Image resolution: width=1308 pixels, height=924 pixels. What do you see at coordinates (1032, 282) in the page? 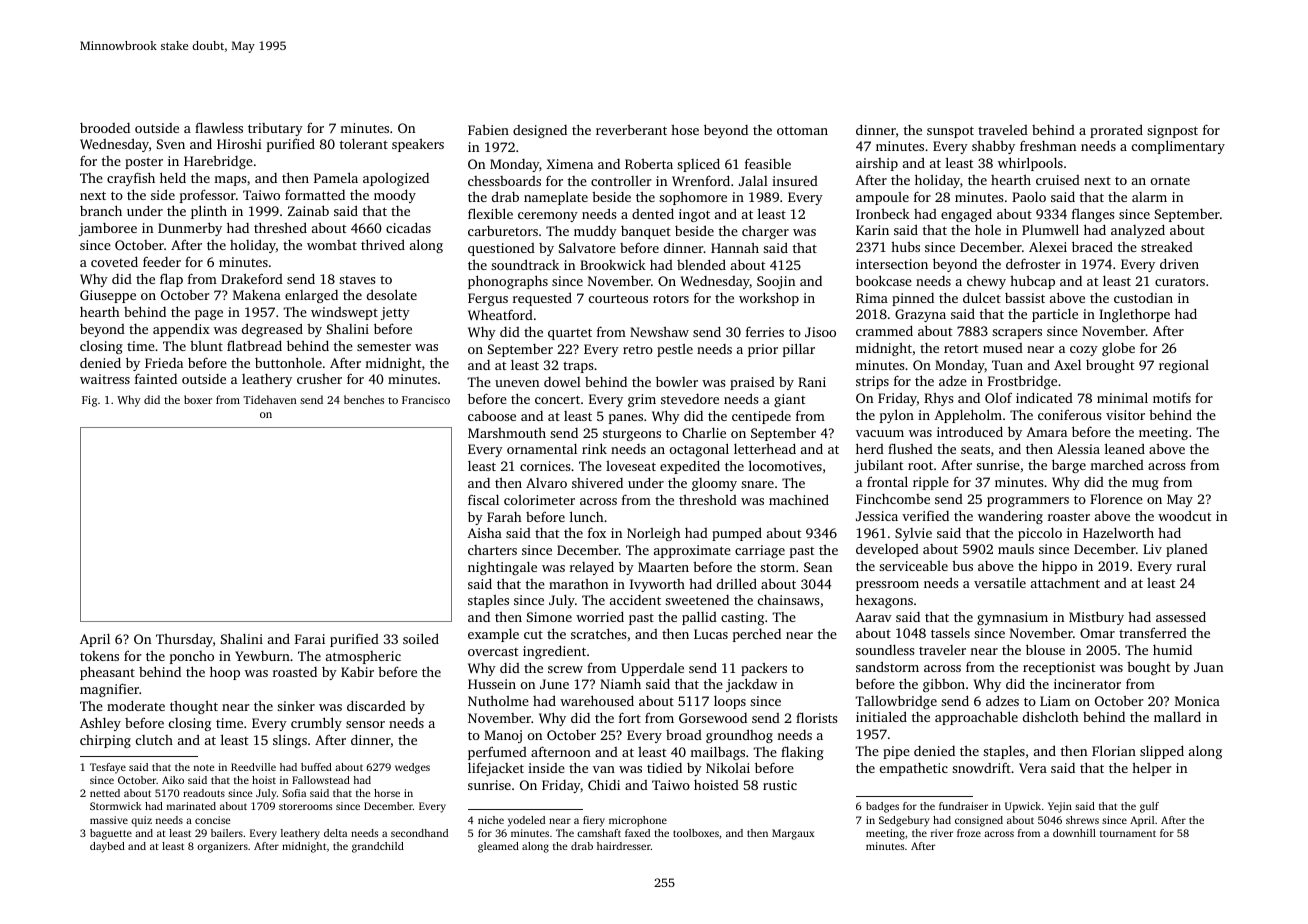
I see `hubcap` at bounding box center [1032, 282].
